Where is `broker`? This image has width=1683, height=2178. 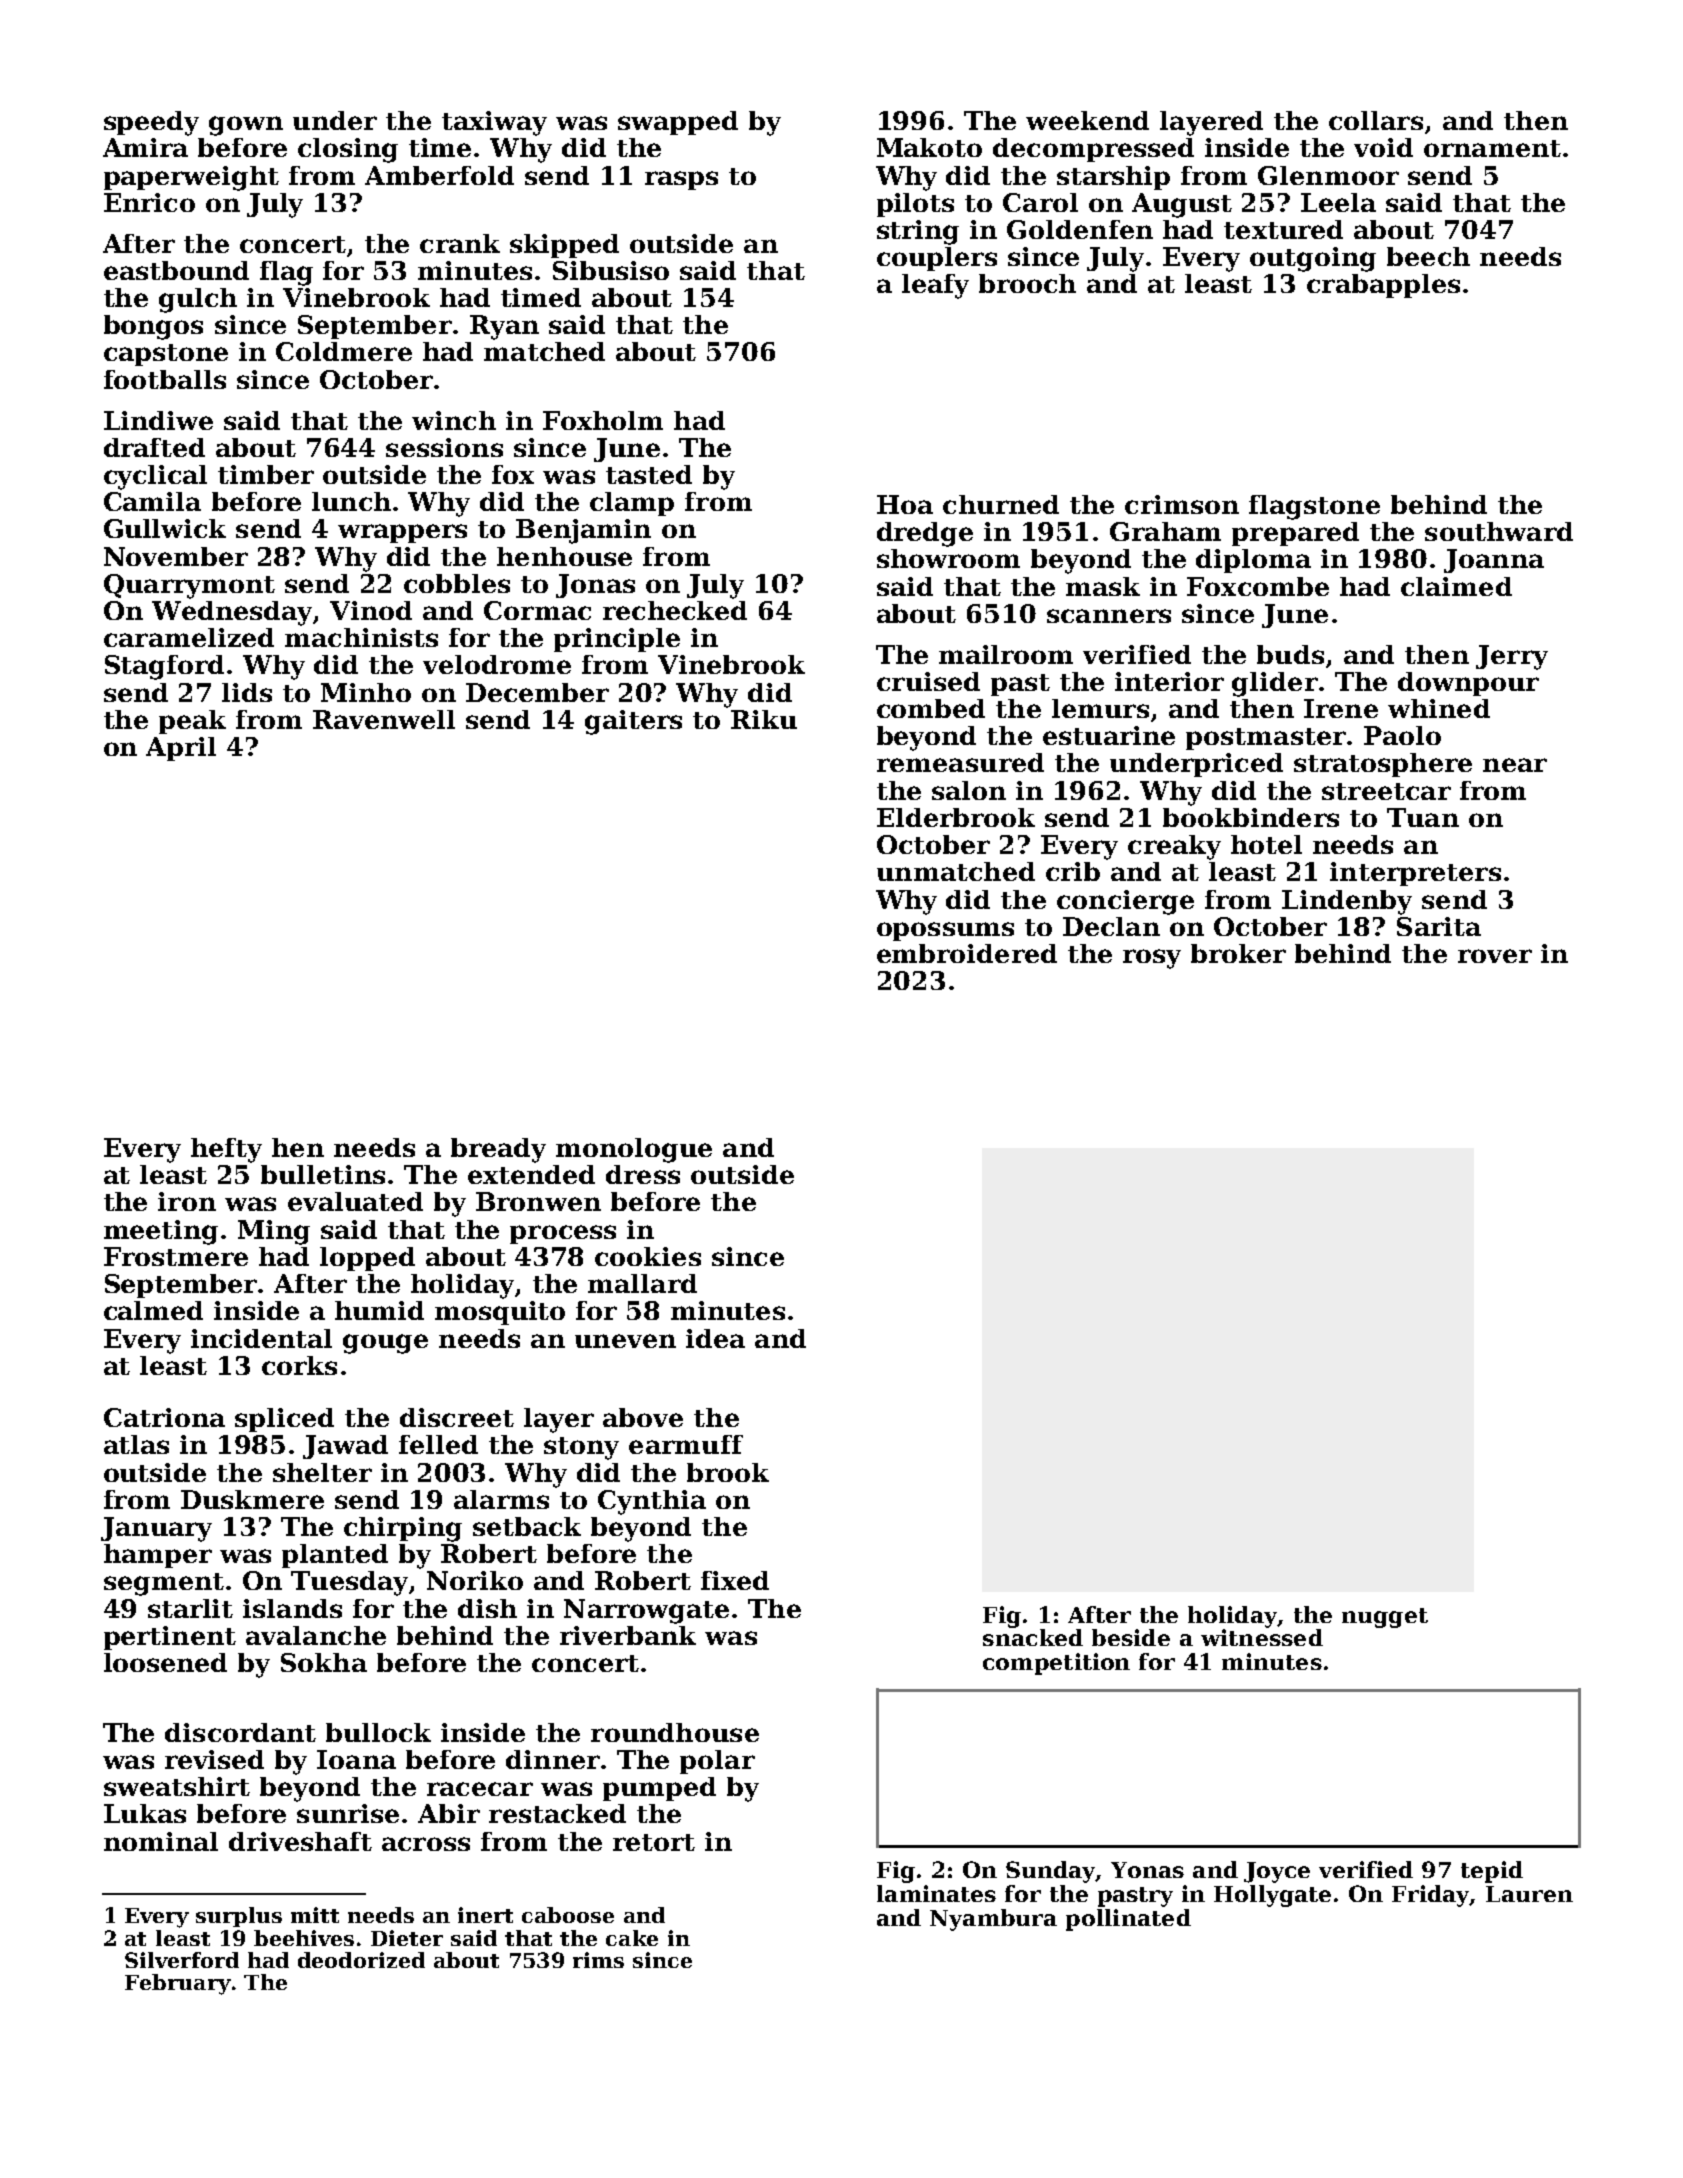 broker is located at coordinates (1238, 953).
